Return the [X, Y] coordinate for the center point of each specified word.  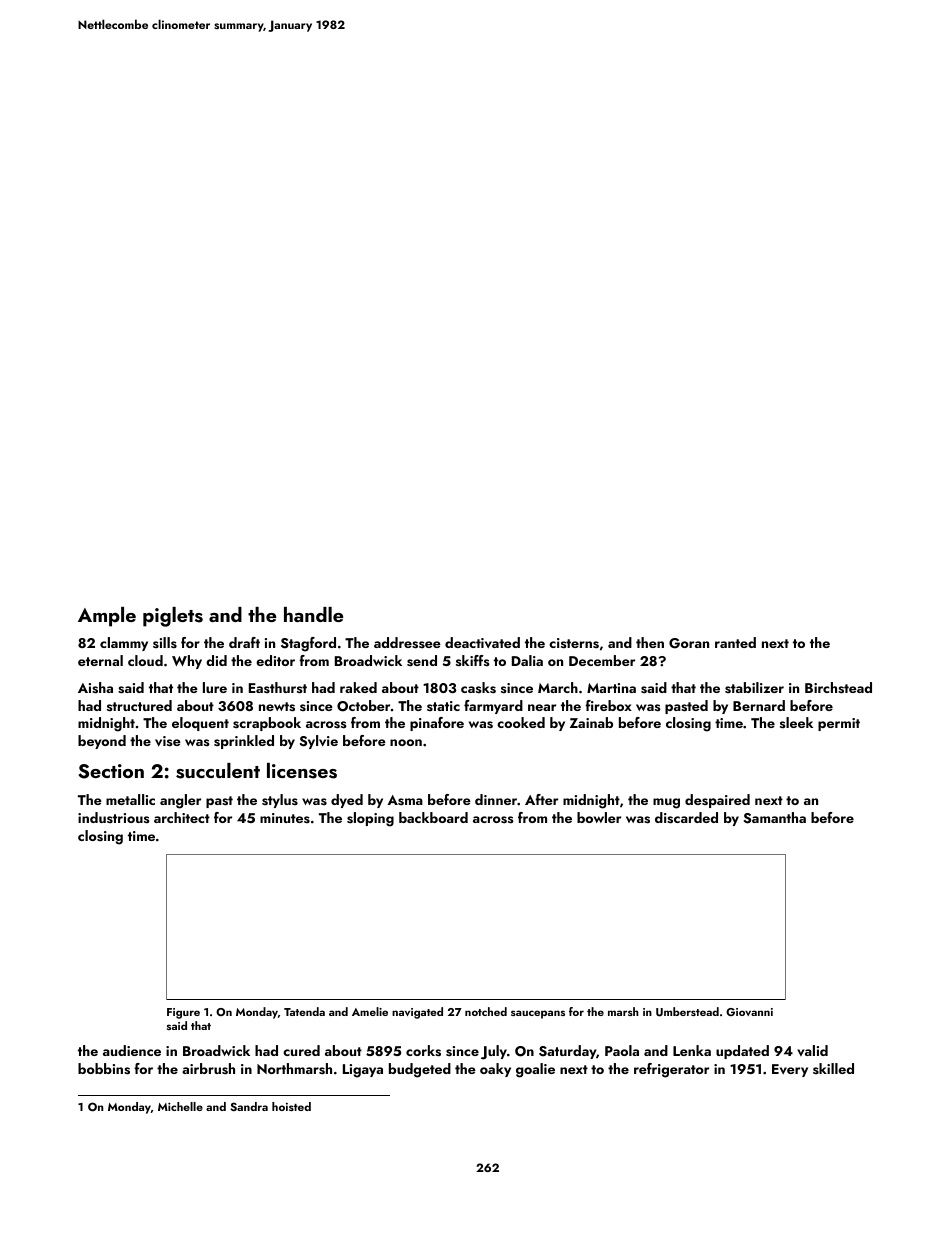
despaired [717, 801]
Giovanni [749, 1012]
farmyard [493, 707]
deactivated [482, 642]
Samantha [775, 818]
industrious [114, 817]
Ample [107, 617]
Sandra [249, 1106]
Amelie [370, 1011]
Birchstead [838, 688]
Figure [183, 1013]
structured [139, 705]
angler [180, 801]
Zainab [591, 722]
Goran [689, 643]
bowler [599, 817]
